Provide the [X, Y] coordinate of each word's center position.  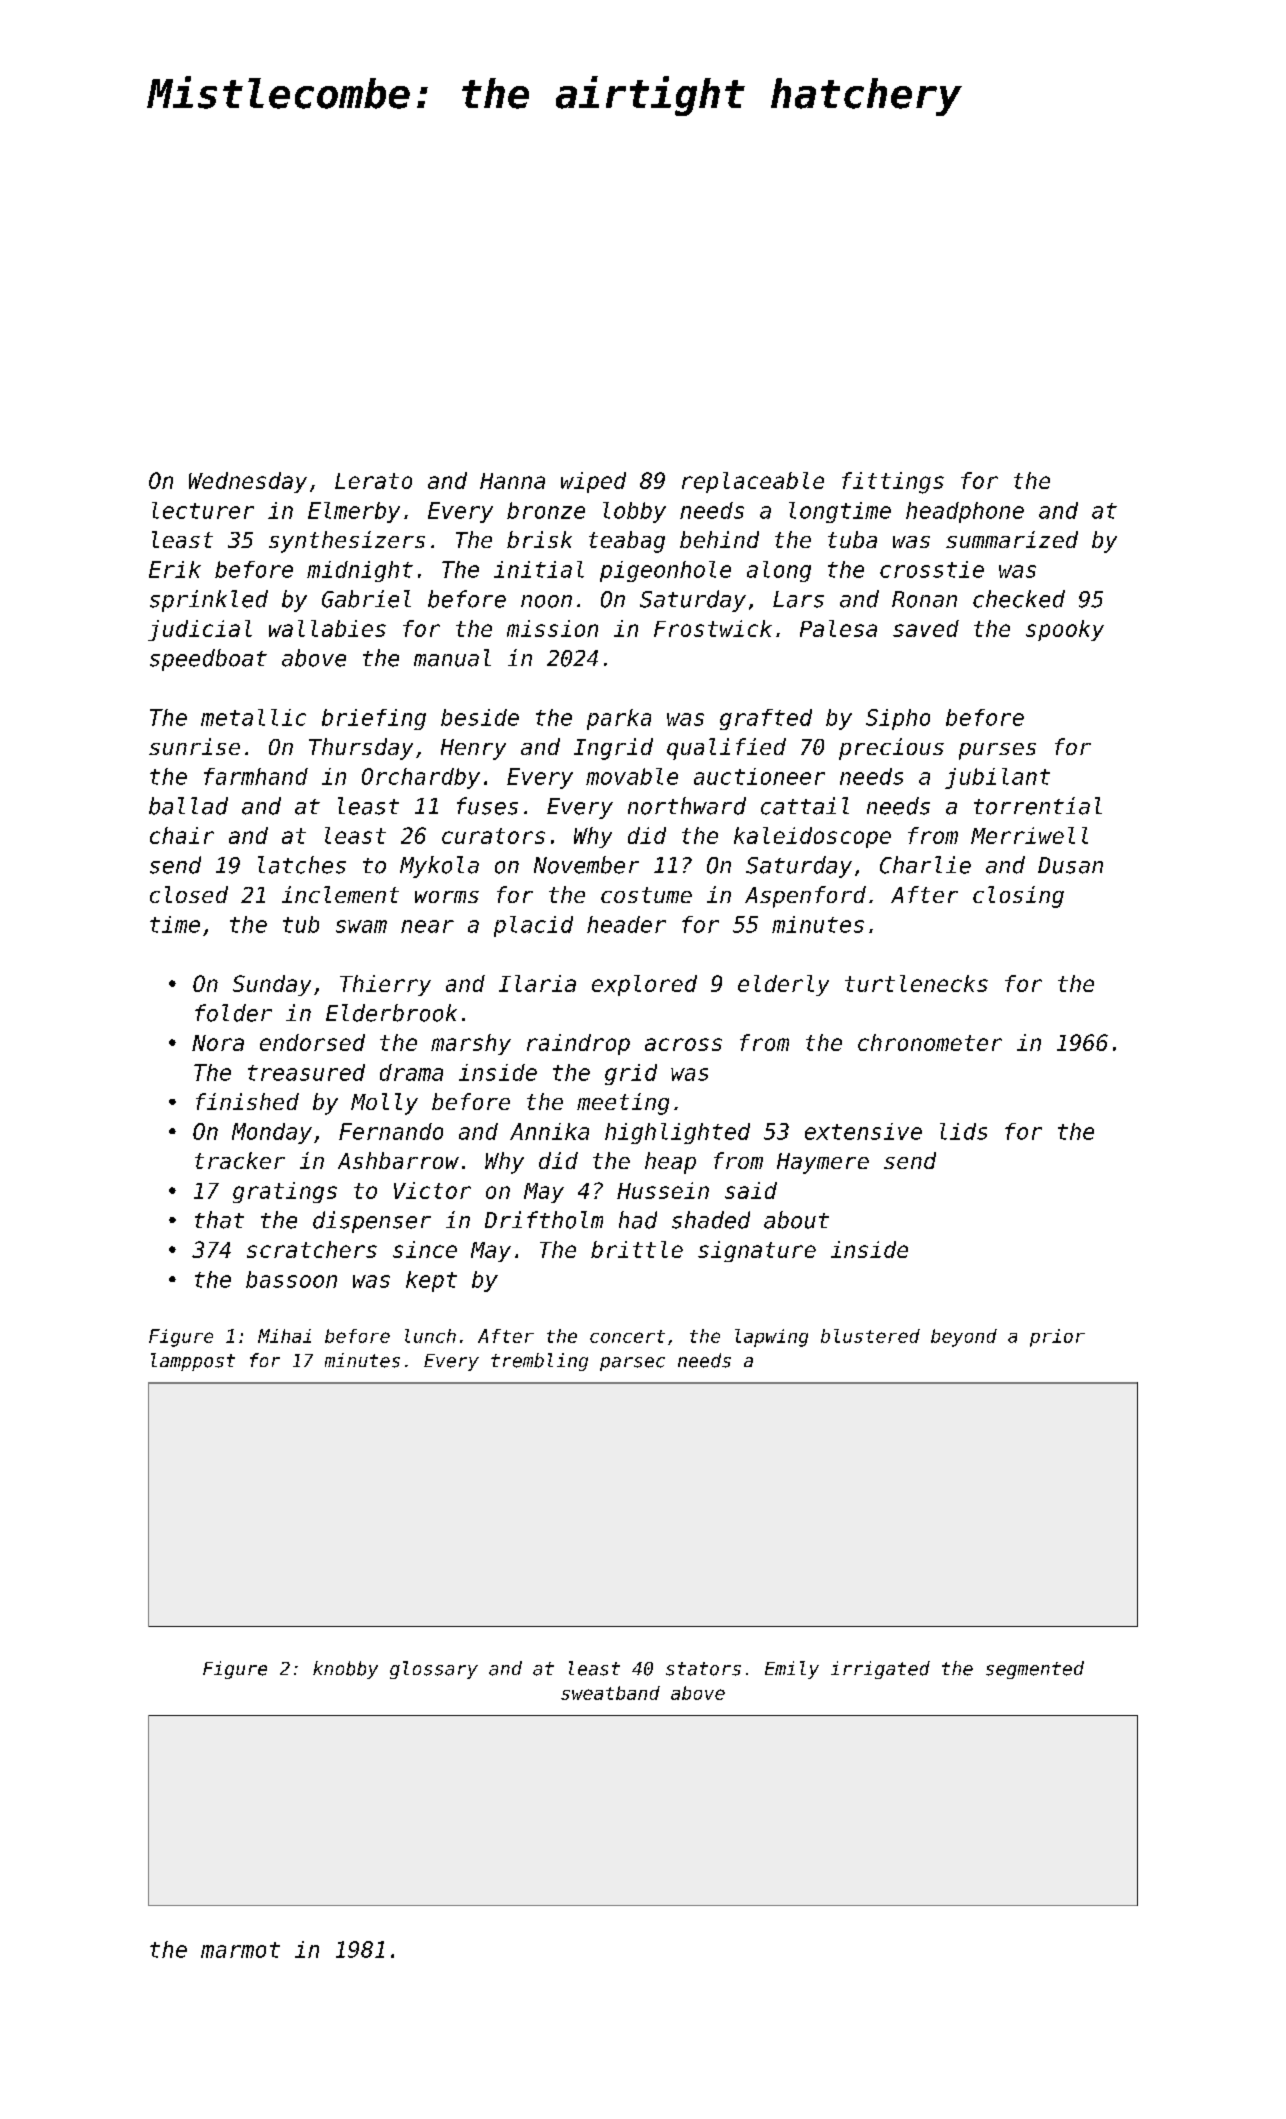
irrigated [880, 1670]
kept [431, 1281]
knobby [345, 1670]
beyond [964, 1338]
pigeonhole [665, 571]
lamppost [193, 1362]
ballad [188, 806]
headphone [965, 512]
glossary [434, 1670]
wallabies [327, 628]
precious [891, 749]
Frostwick [713, 628]
